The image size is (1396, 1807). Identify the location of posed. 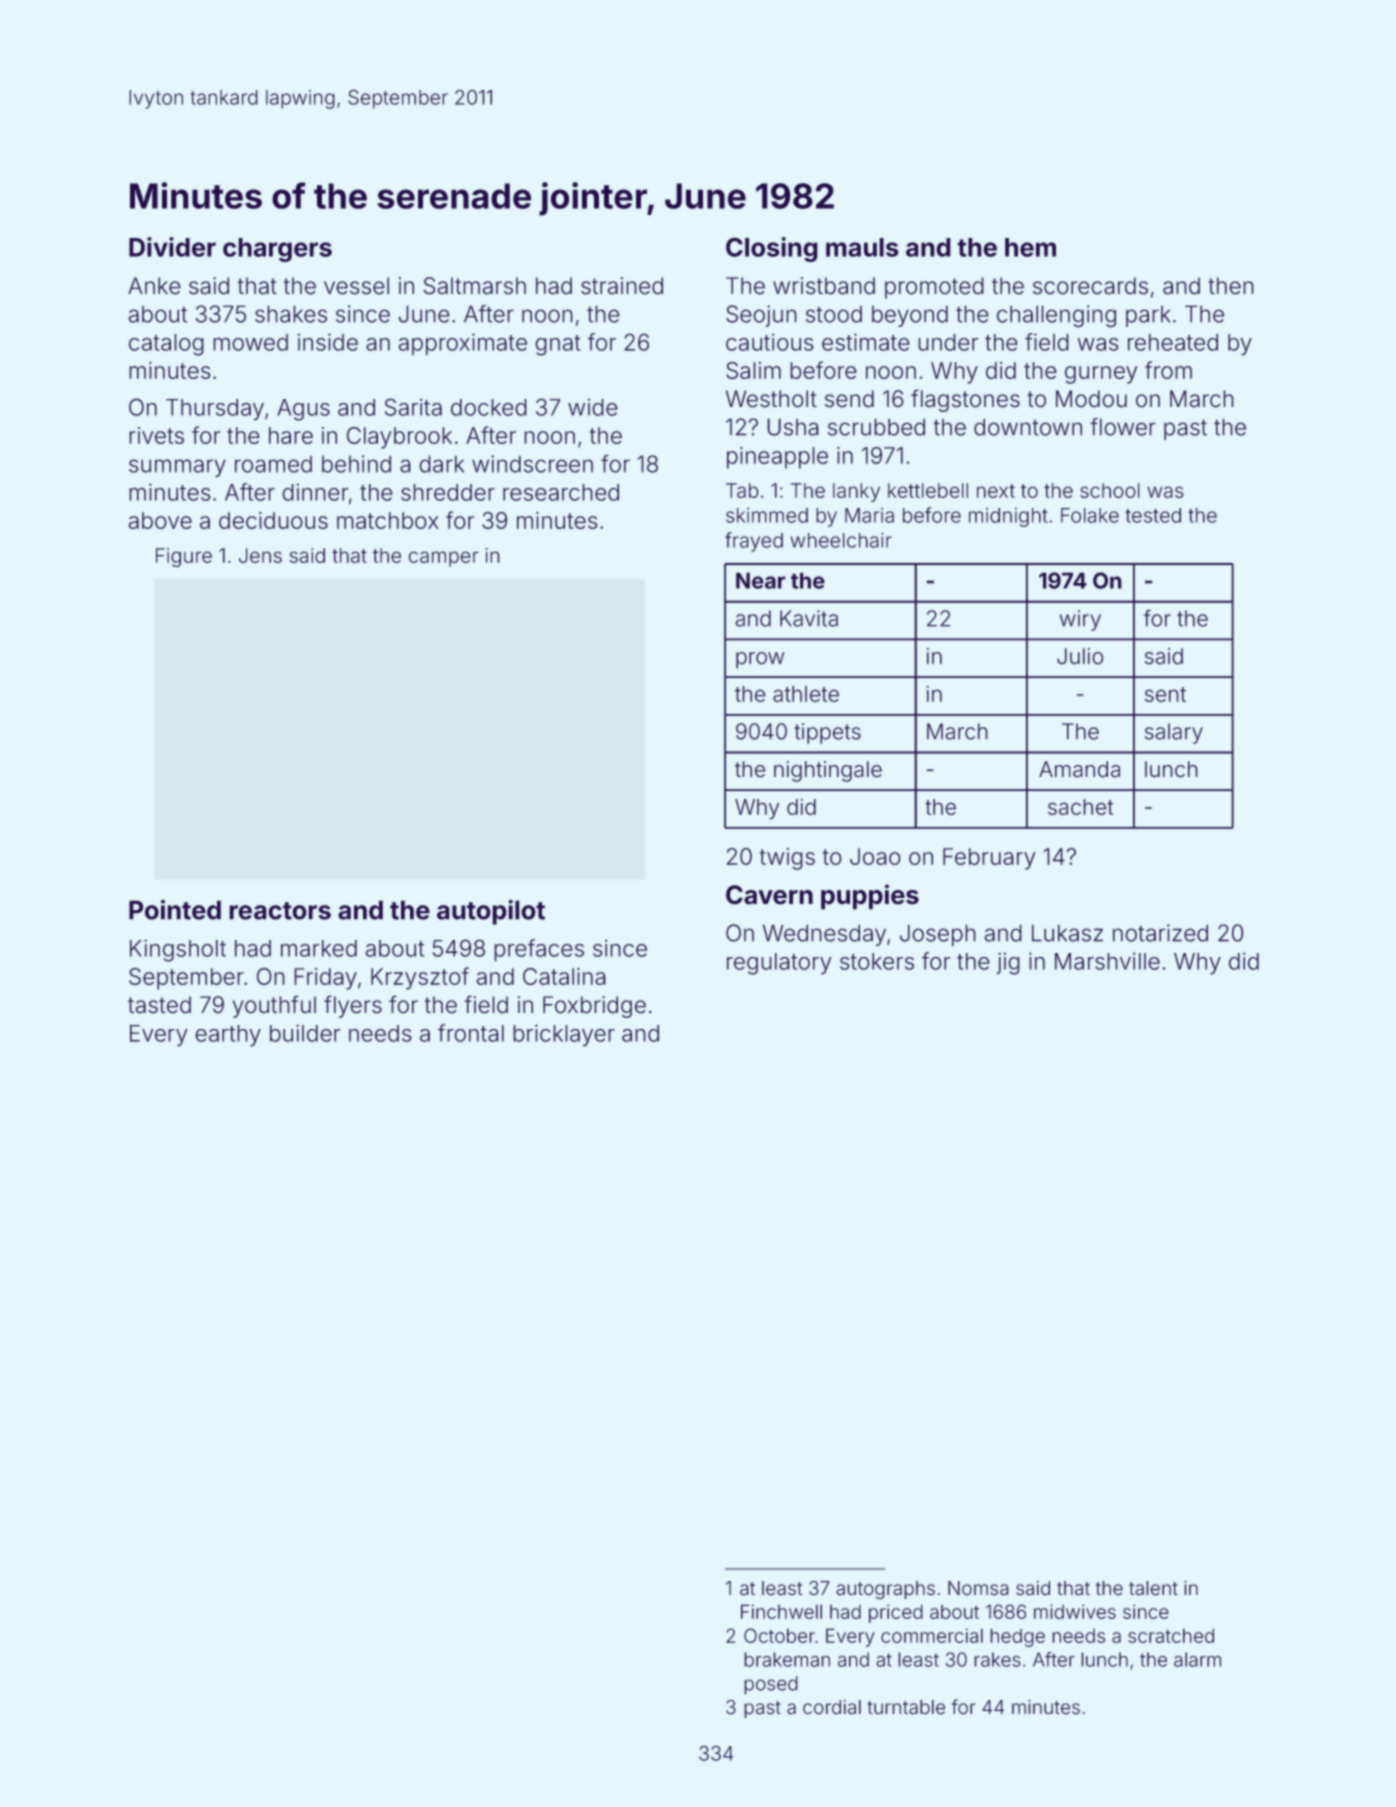
(771, 1685).
